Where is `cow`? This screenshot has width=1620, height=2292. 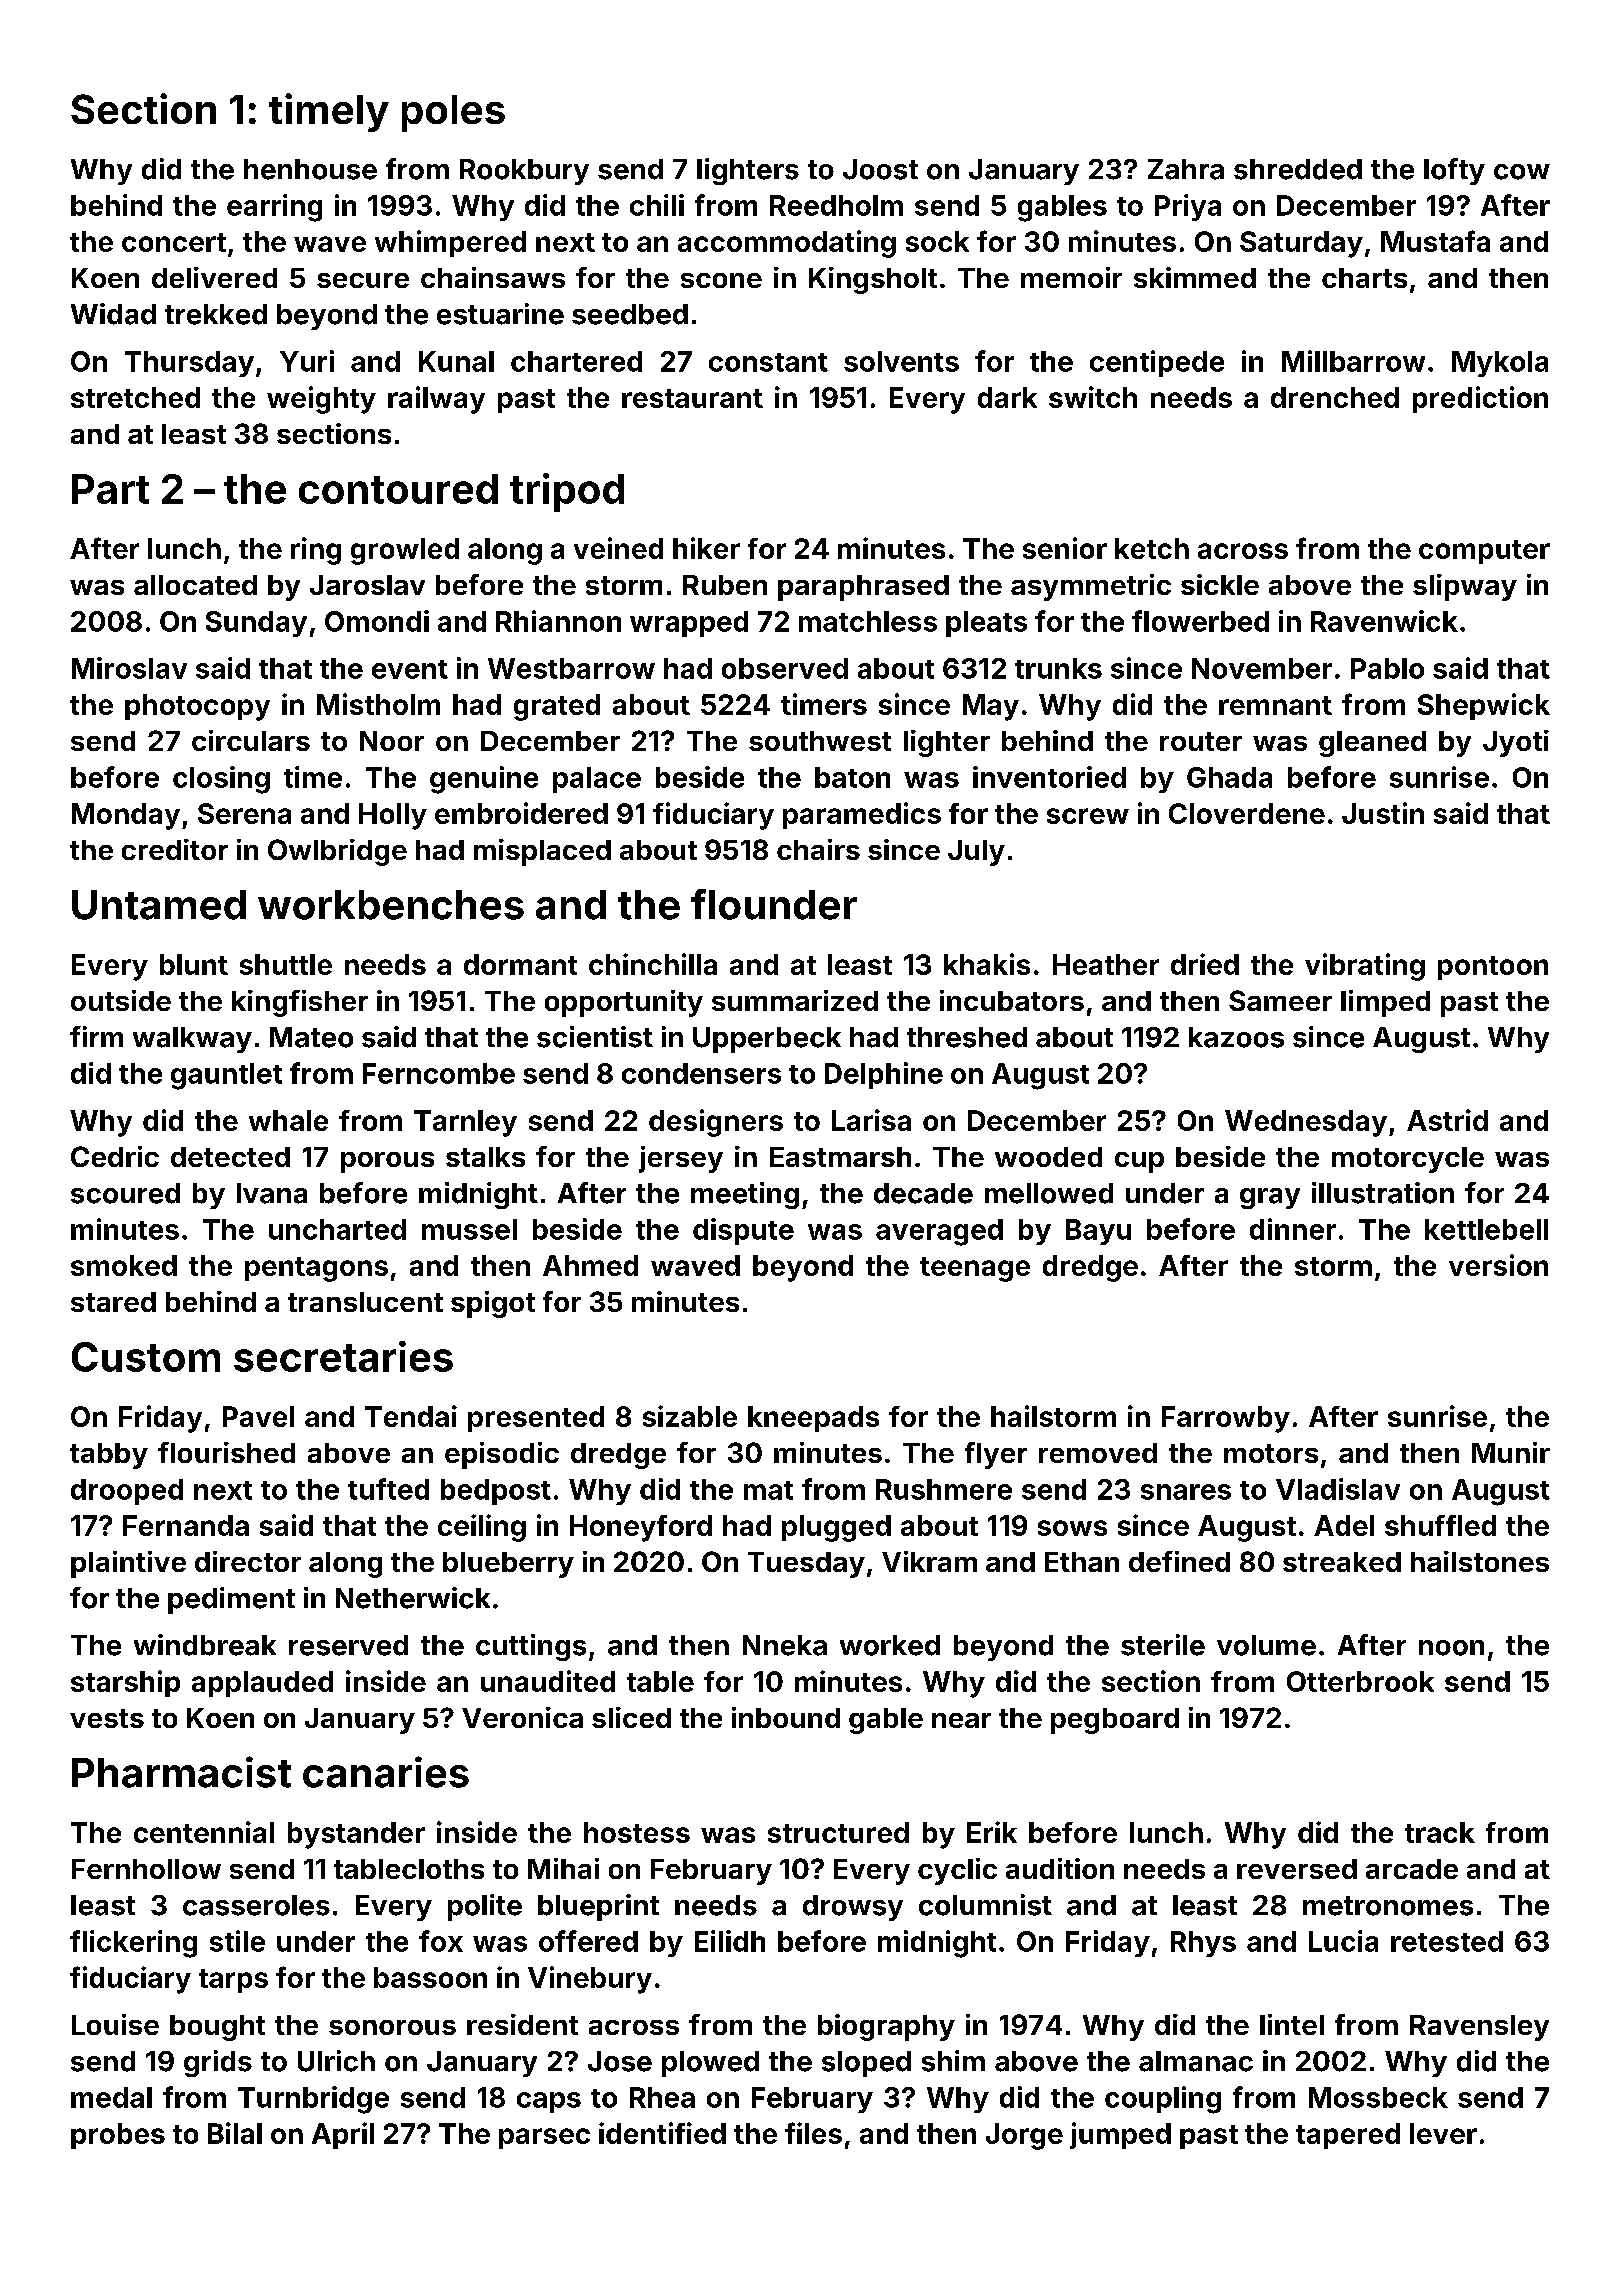 cow is located at coordinates (1522, 172).
